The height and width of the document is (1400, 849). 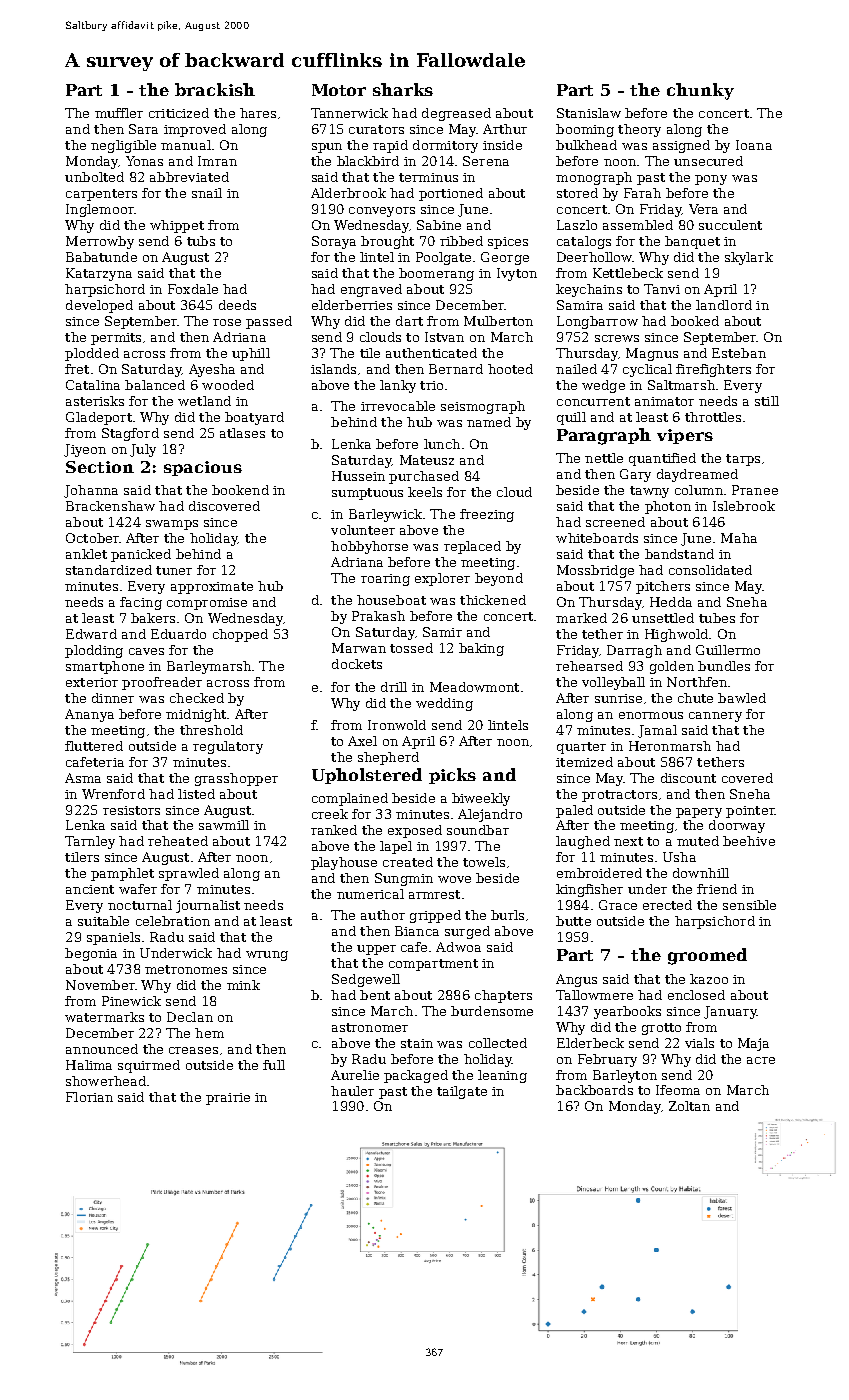 I want to click on bakers, so click(x=153, y=618).
